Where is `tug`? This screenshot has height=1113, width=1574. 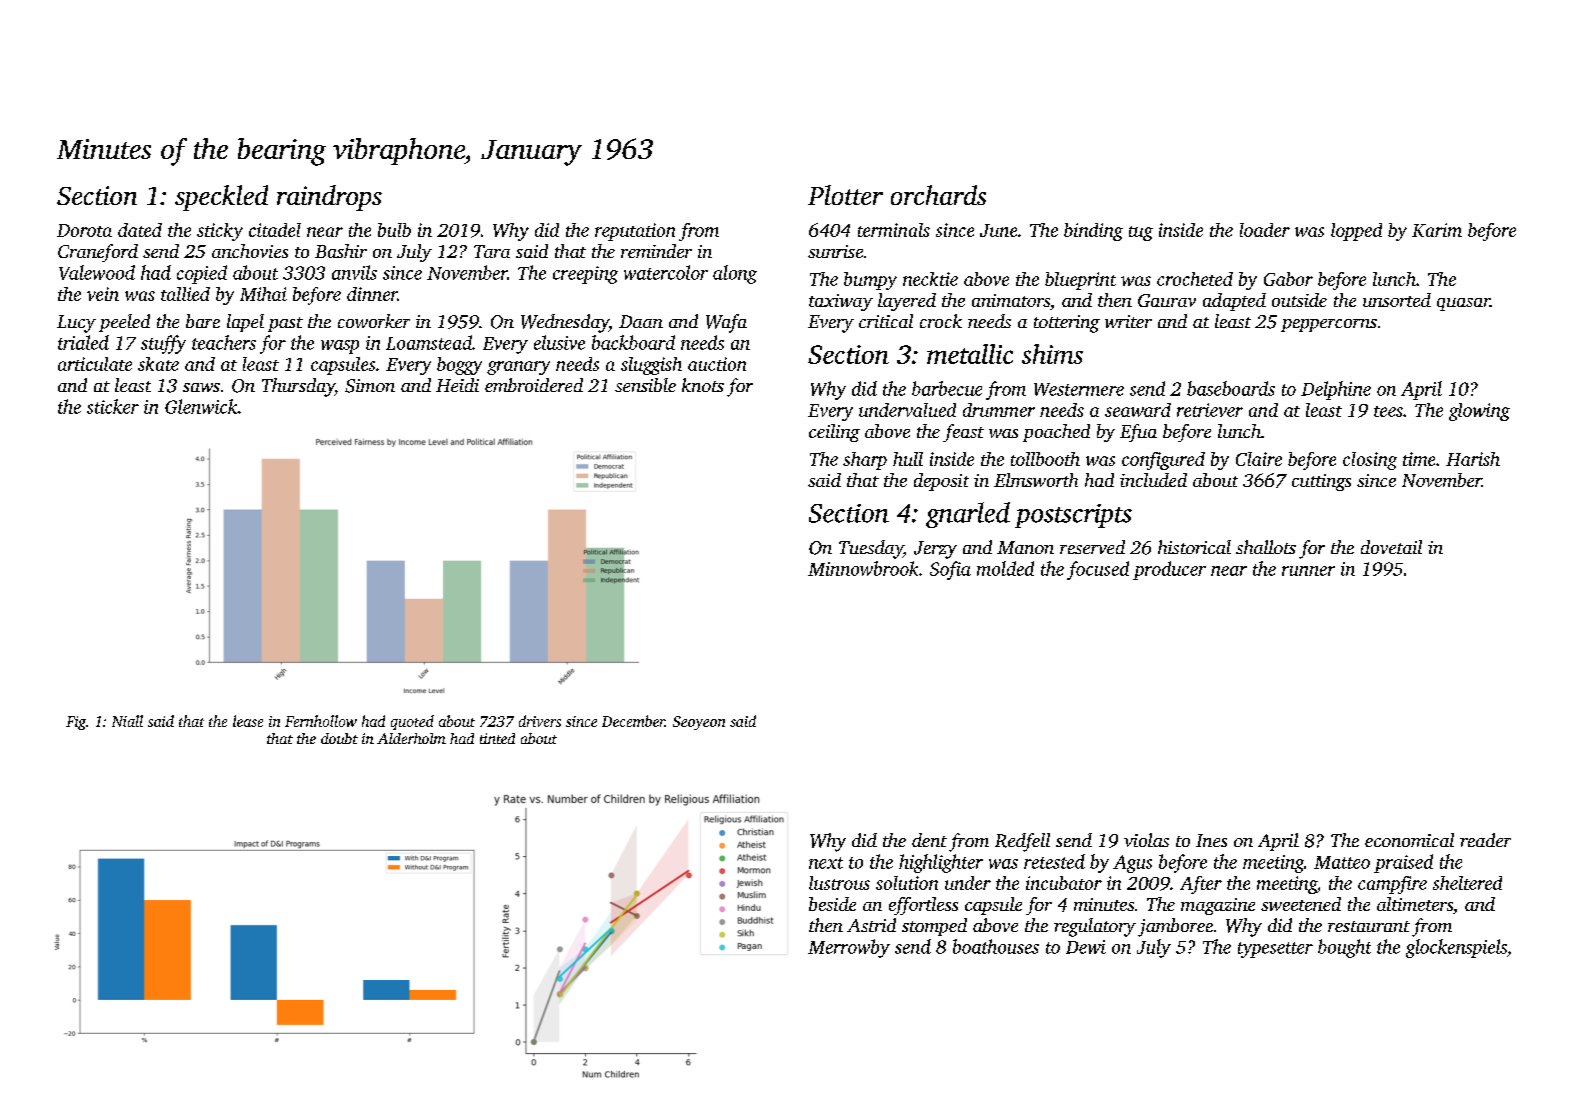
tug is located at coordinates (1141, 233).
